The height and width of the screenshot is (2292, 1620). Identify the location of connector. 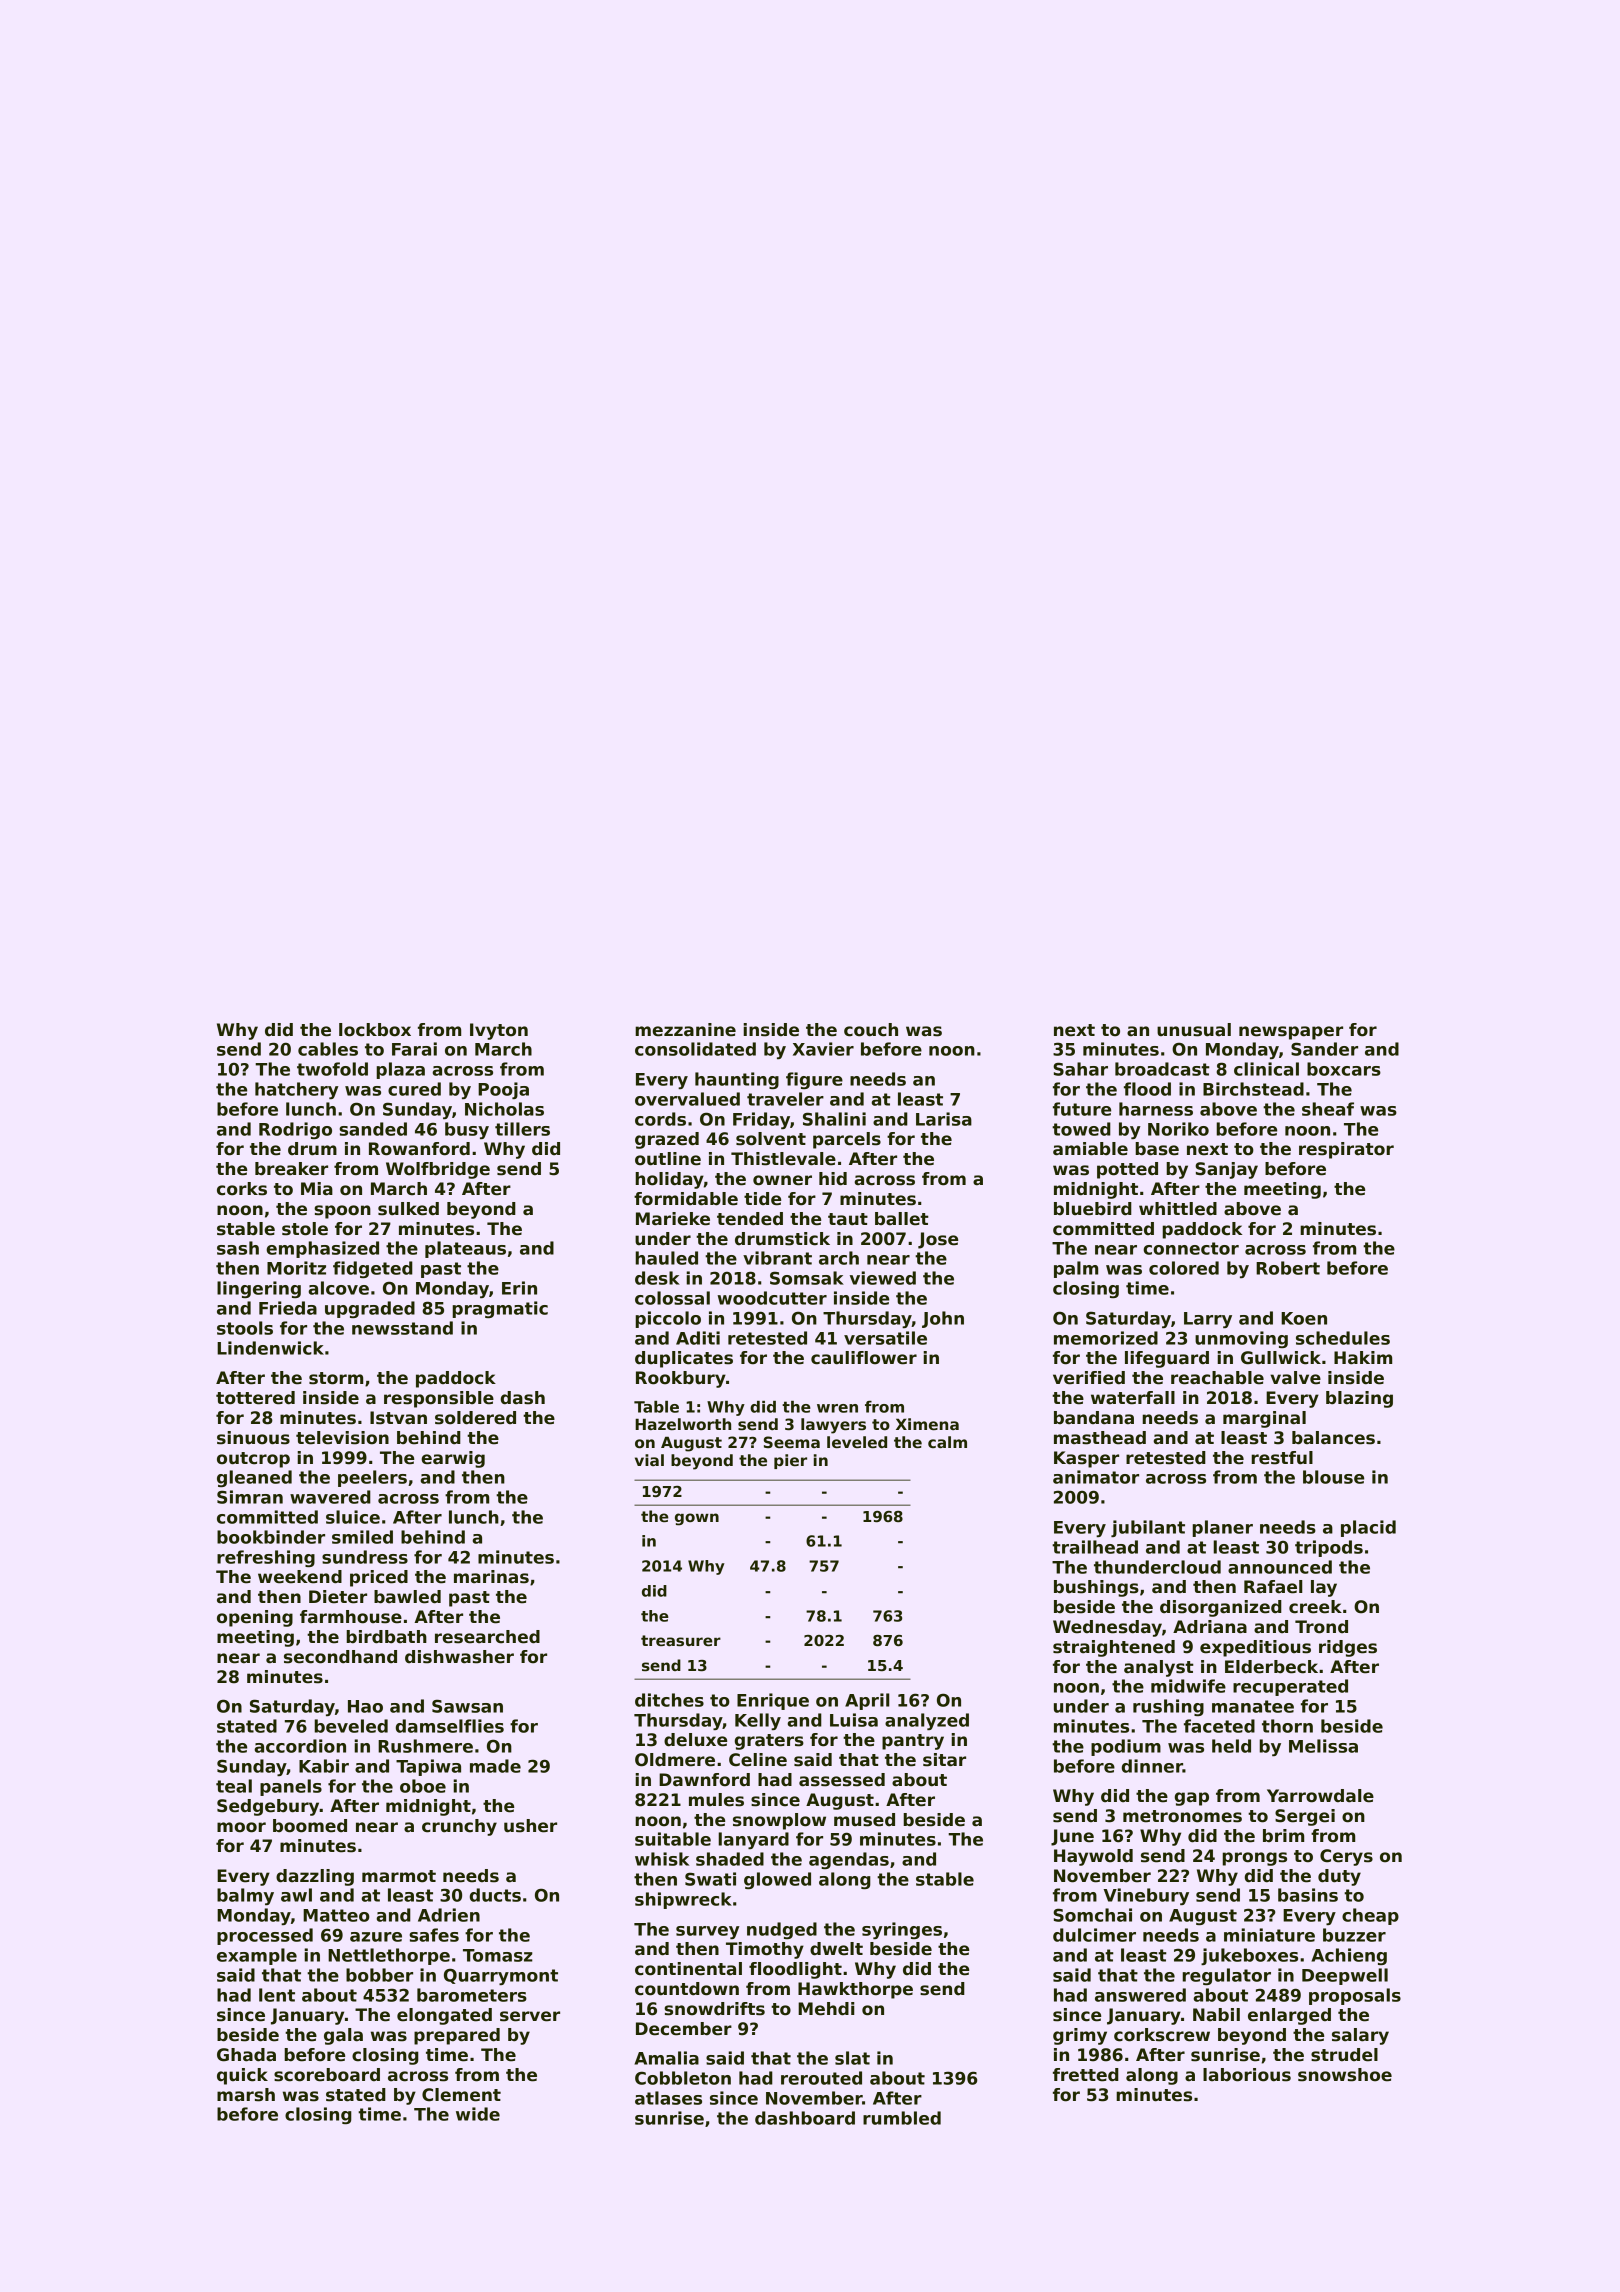
(1191, 1248).
